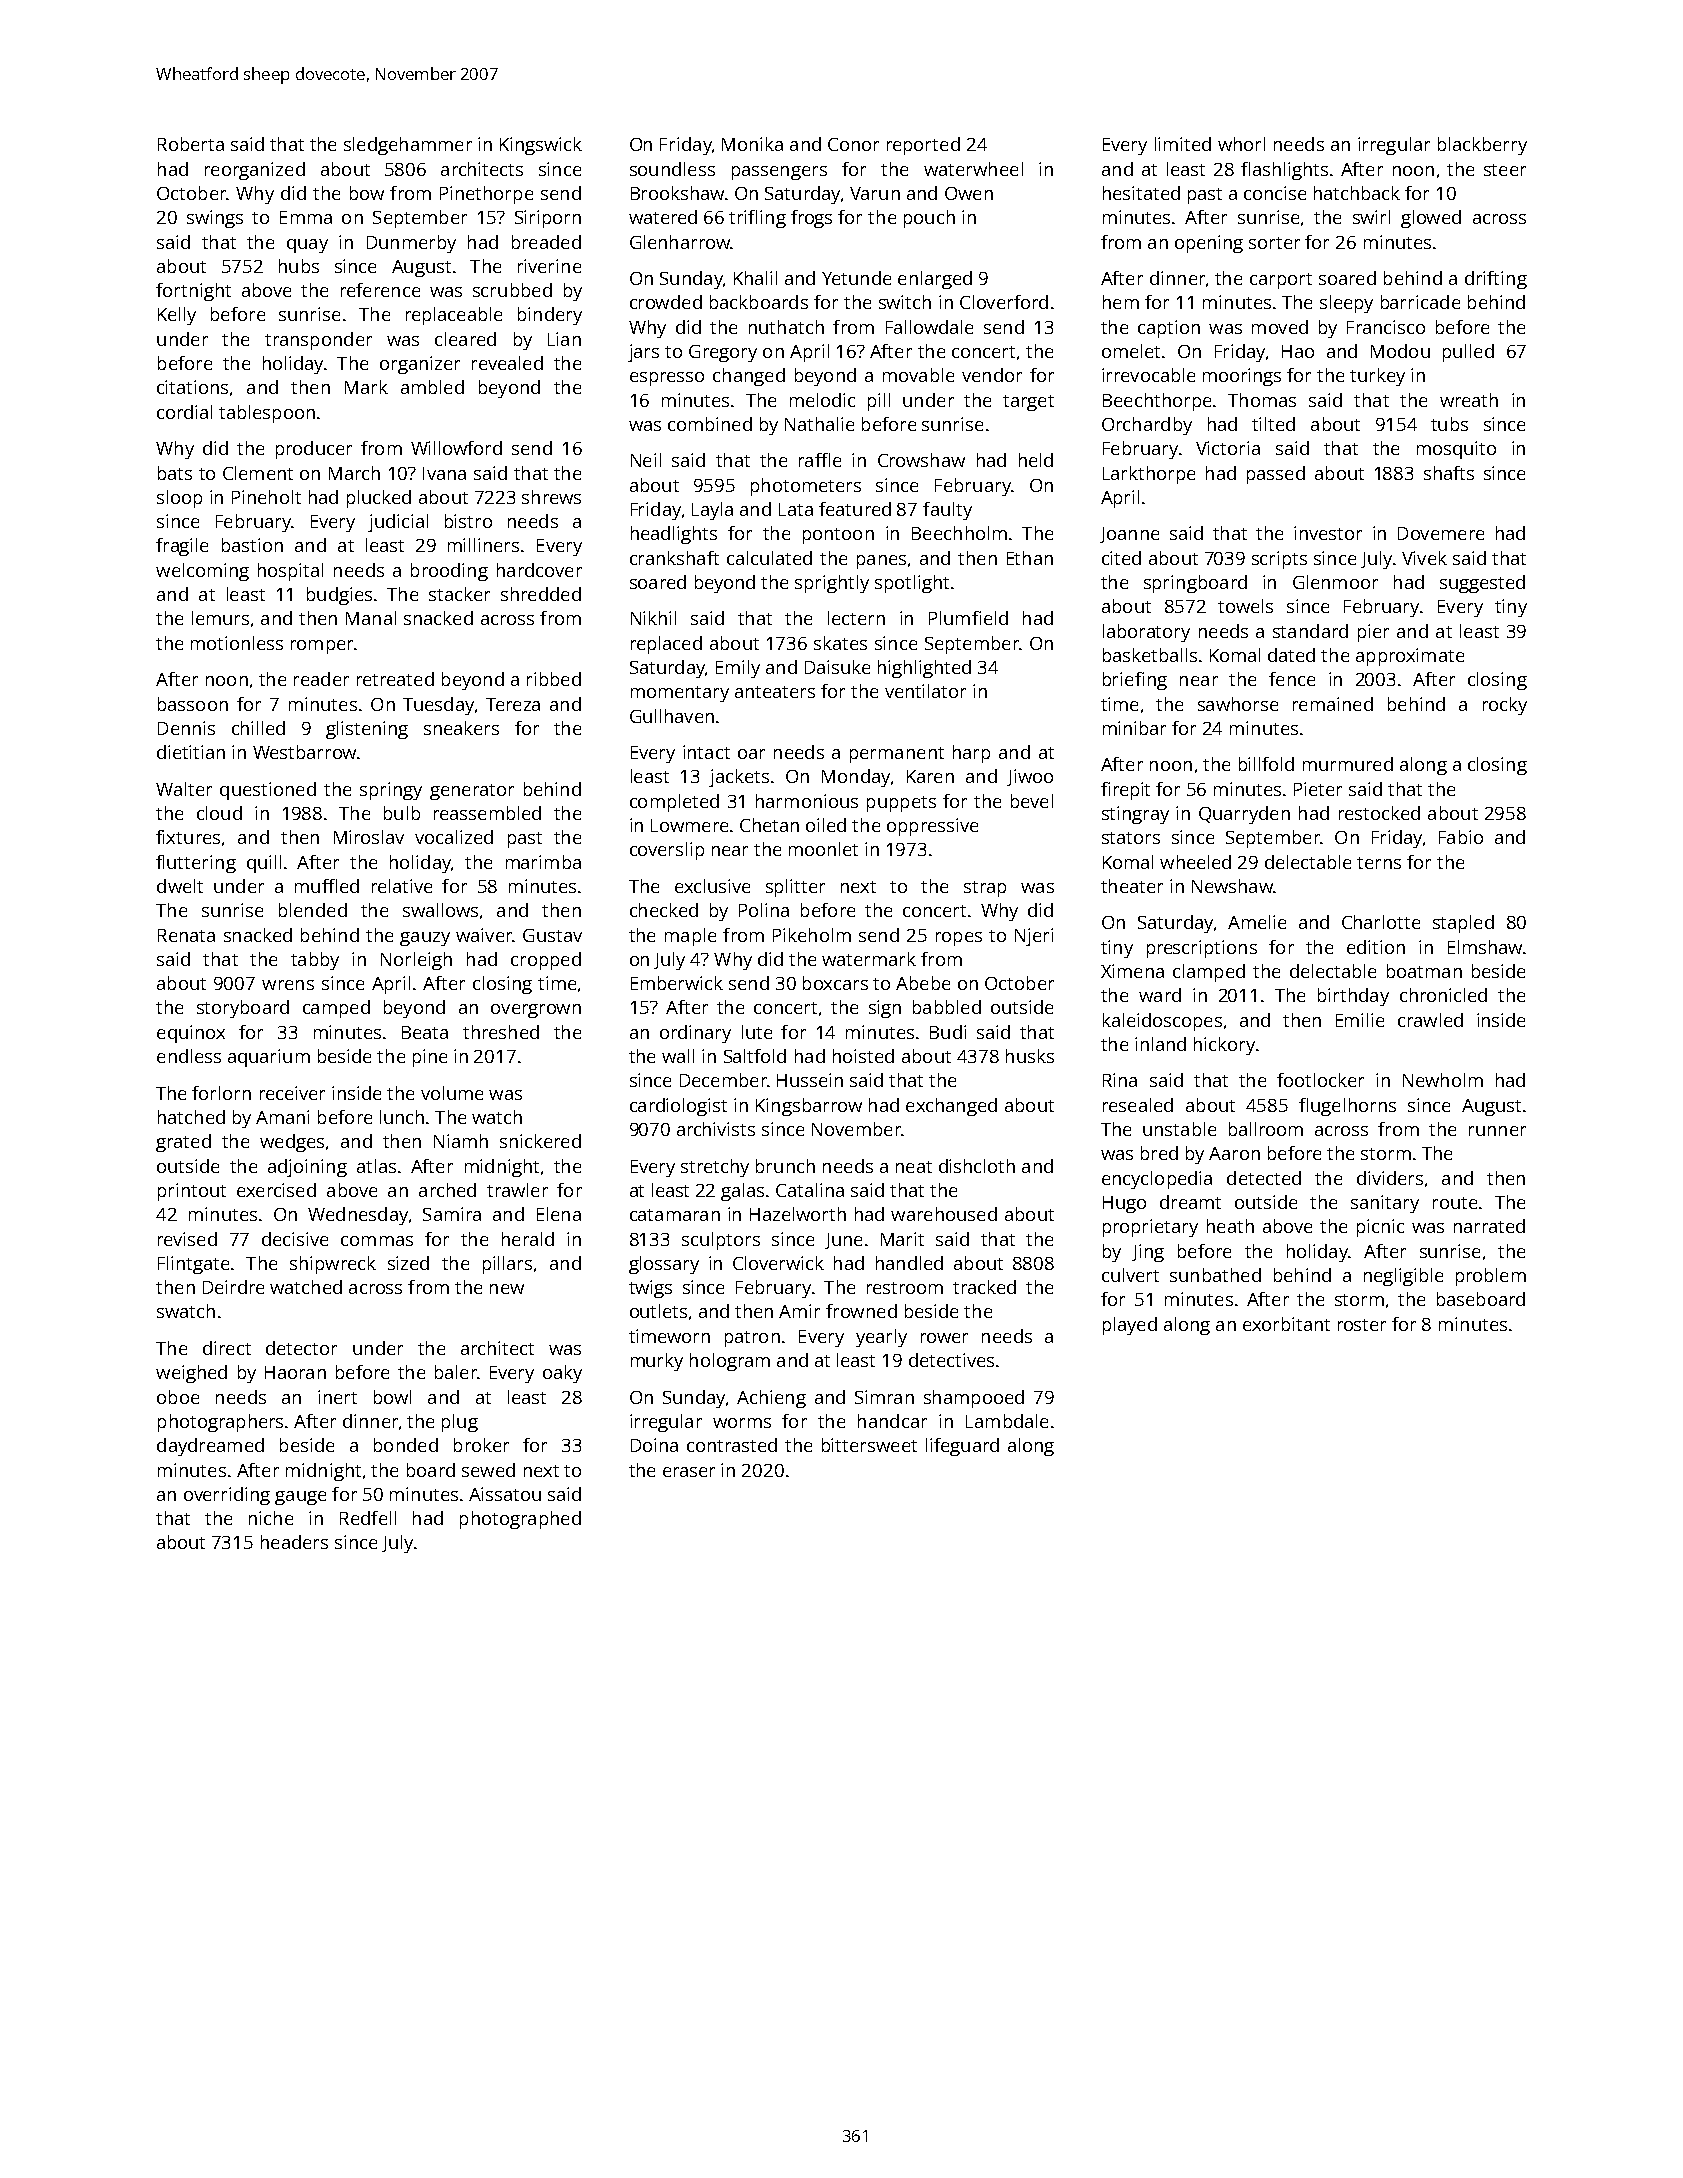 The image size is (1683, 2178). I want to click on Elena, so click(559, 1214).
